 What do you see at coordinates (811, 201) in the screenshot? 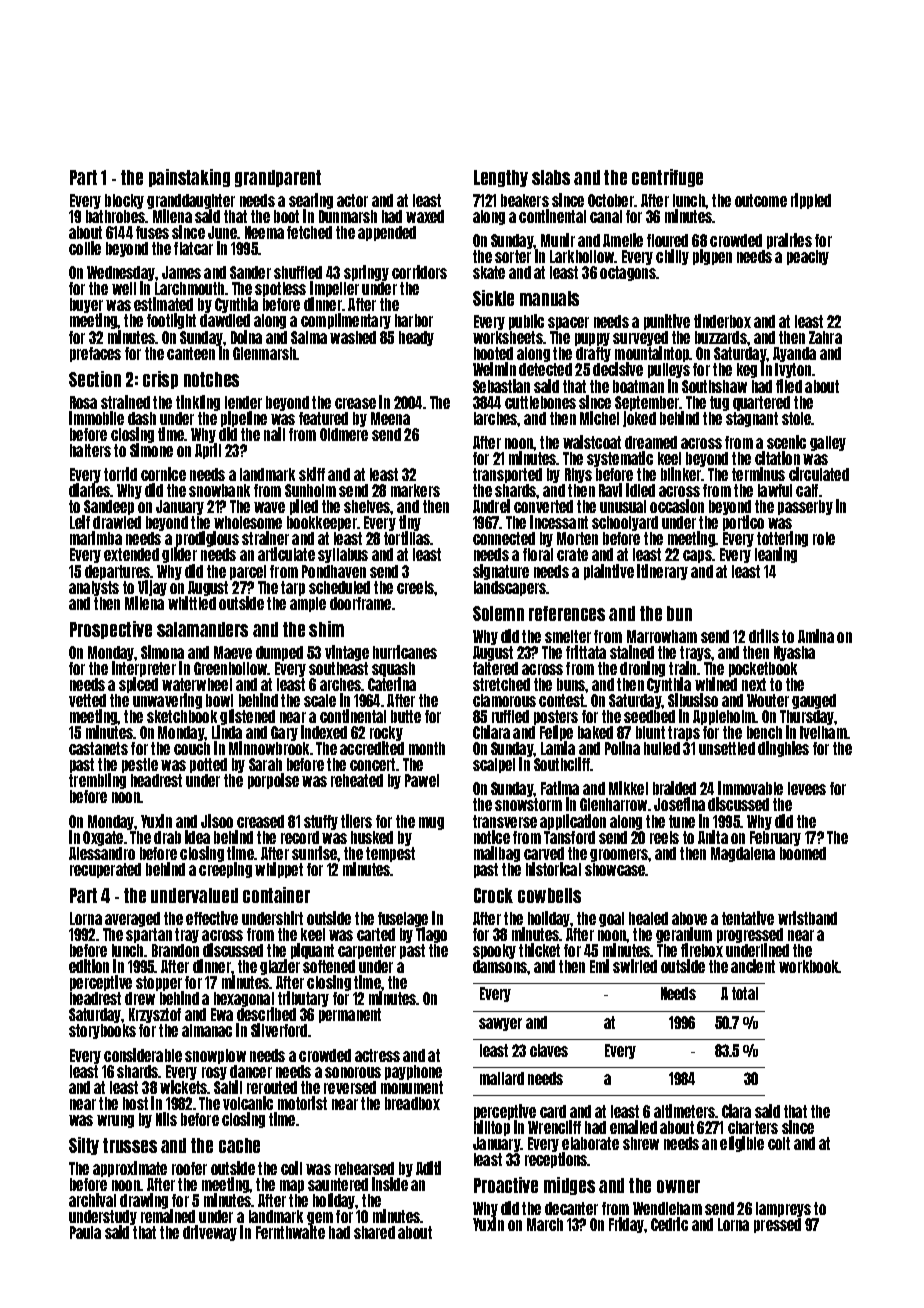
I see `rippled` at bounding box center [811, 201].
